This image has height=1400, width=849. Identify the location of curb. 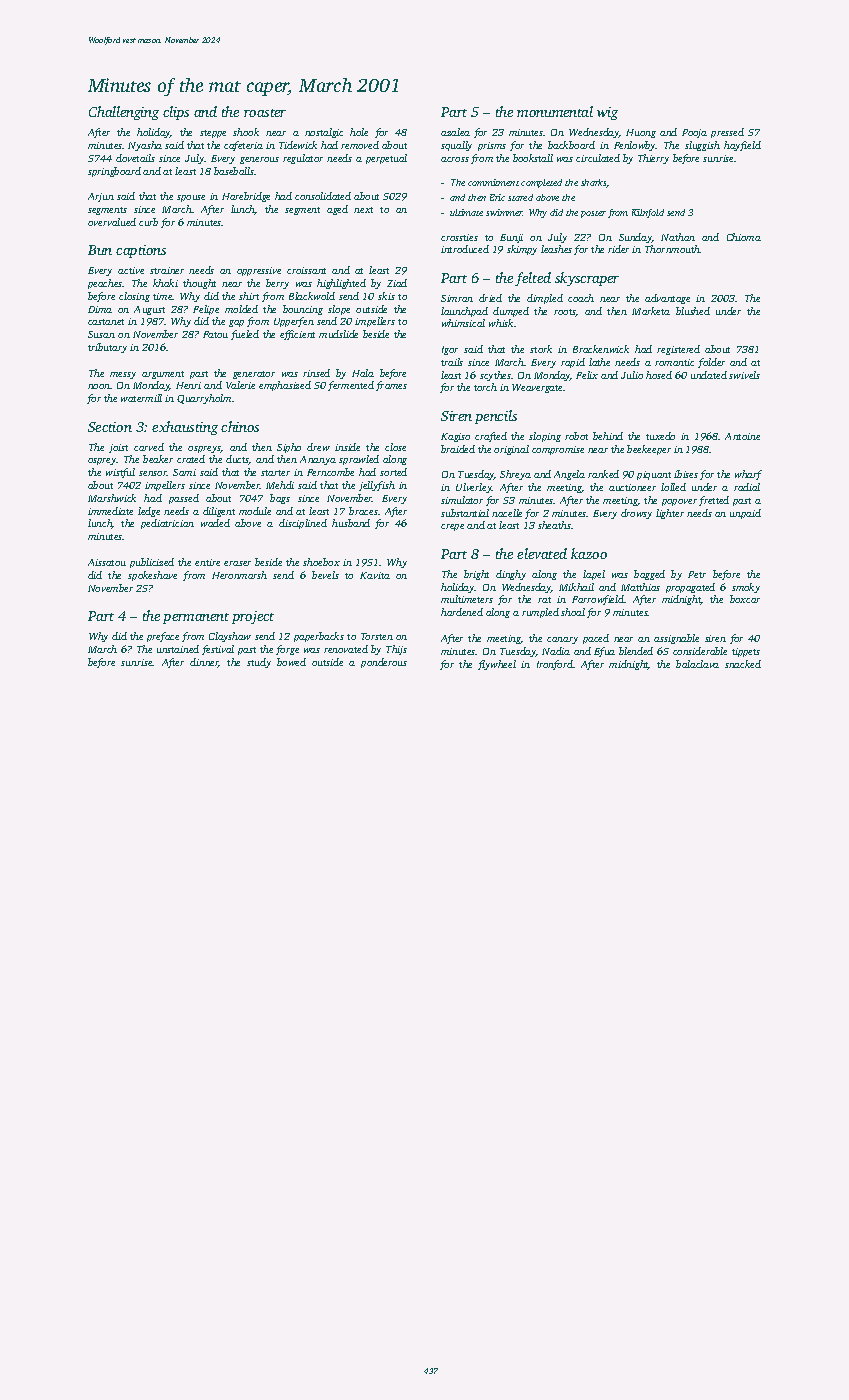
(148, 222).
